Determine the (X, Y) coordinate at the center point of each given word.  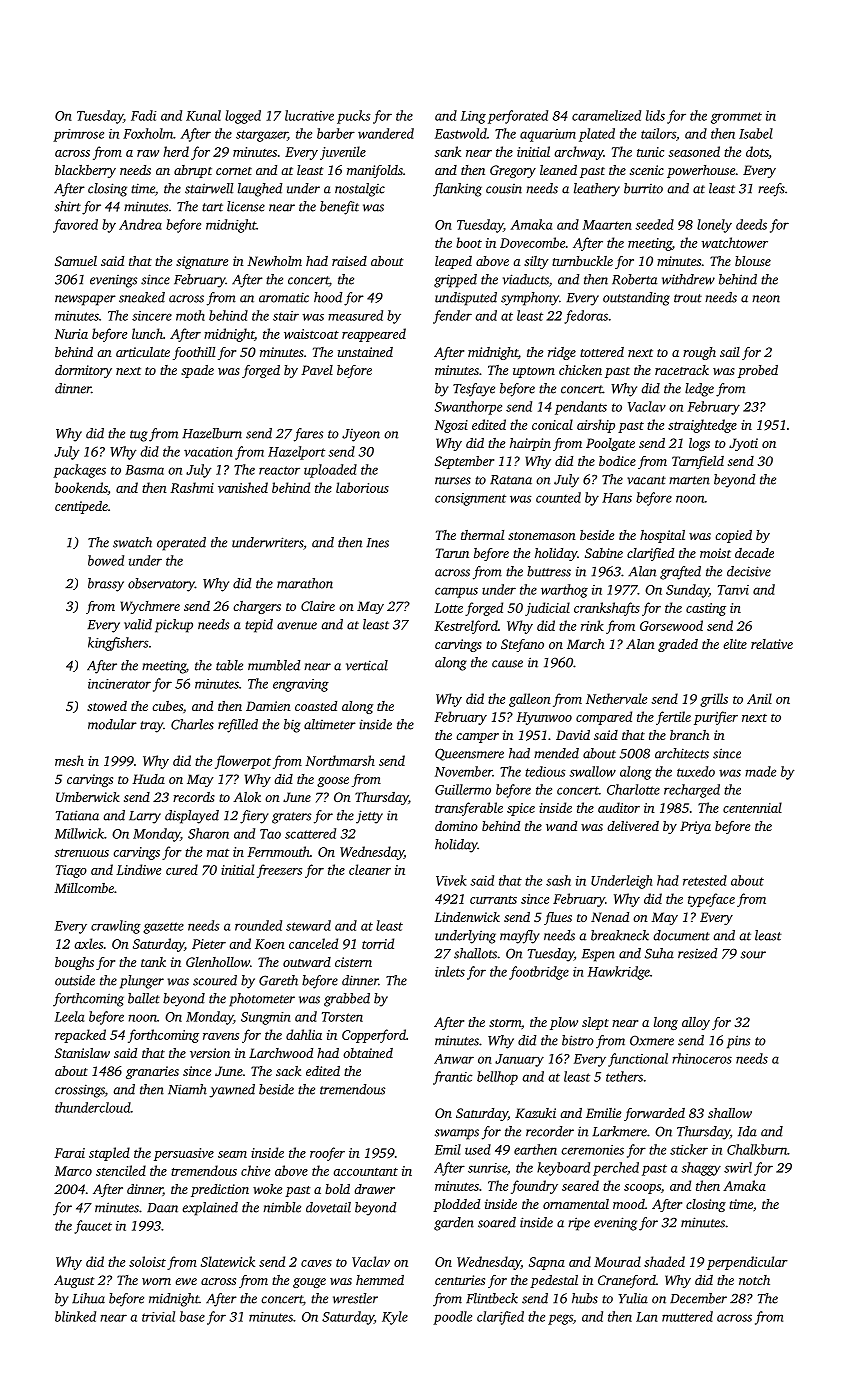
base (192, 1316)
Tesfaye (474, 390)
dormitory (83, 371)
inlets (450, 971)
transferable (469, 809)
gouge (309, 1283)
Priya (695, 827)
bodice (617, 461)
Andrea (140, 224)
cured (182, 869)
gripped (455, 281)
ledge (699, 390)
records (194, 797)
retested (705, 880)
